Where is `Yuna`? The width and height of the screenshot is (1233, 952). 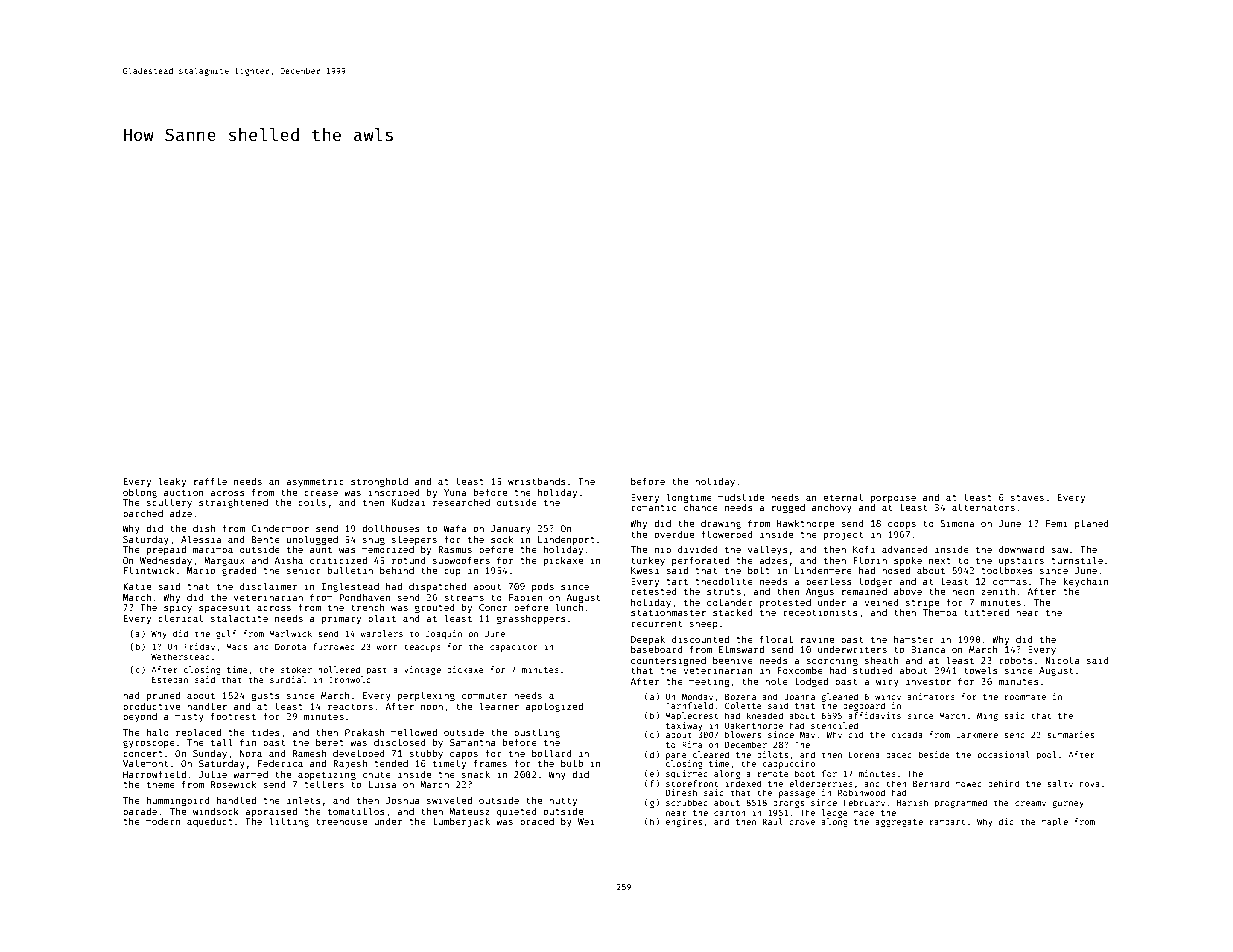 Yuna is located at coordinates (455, 492).
